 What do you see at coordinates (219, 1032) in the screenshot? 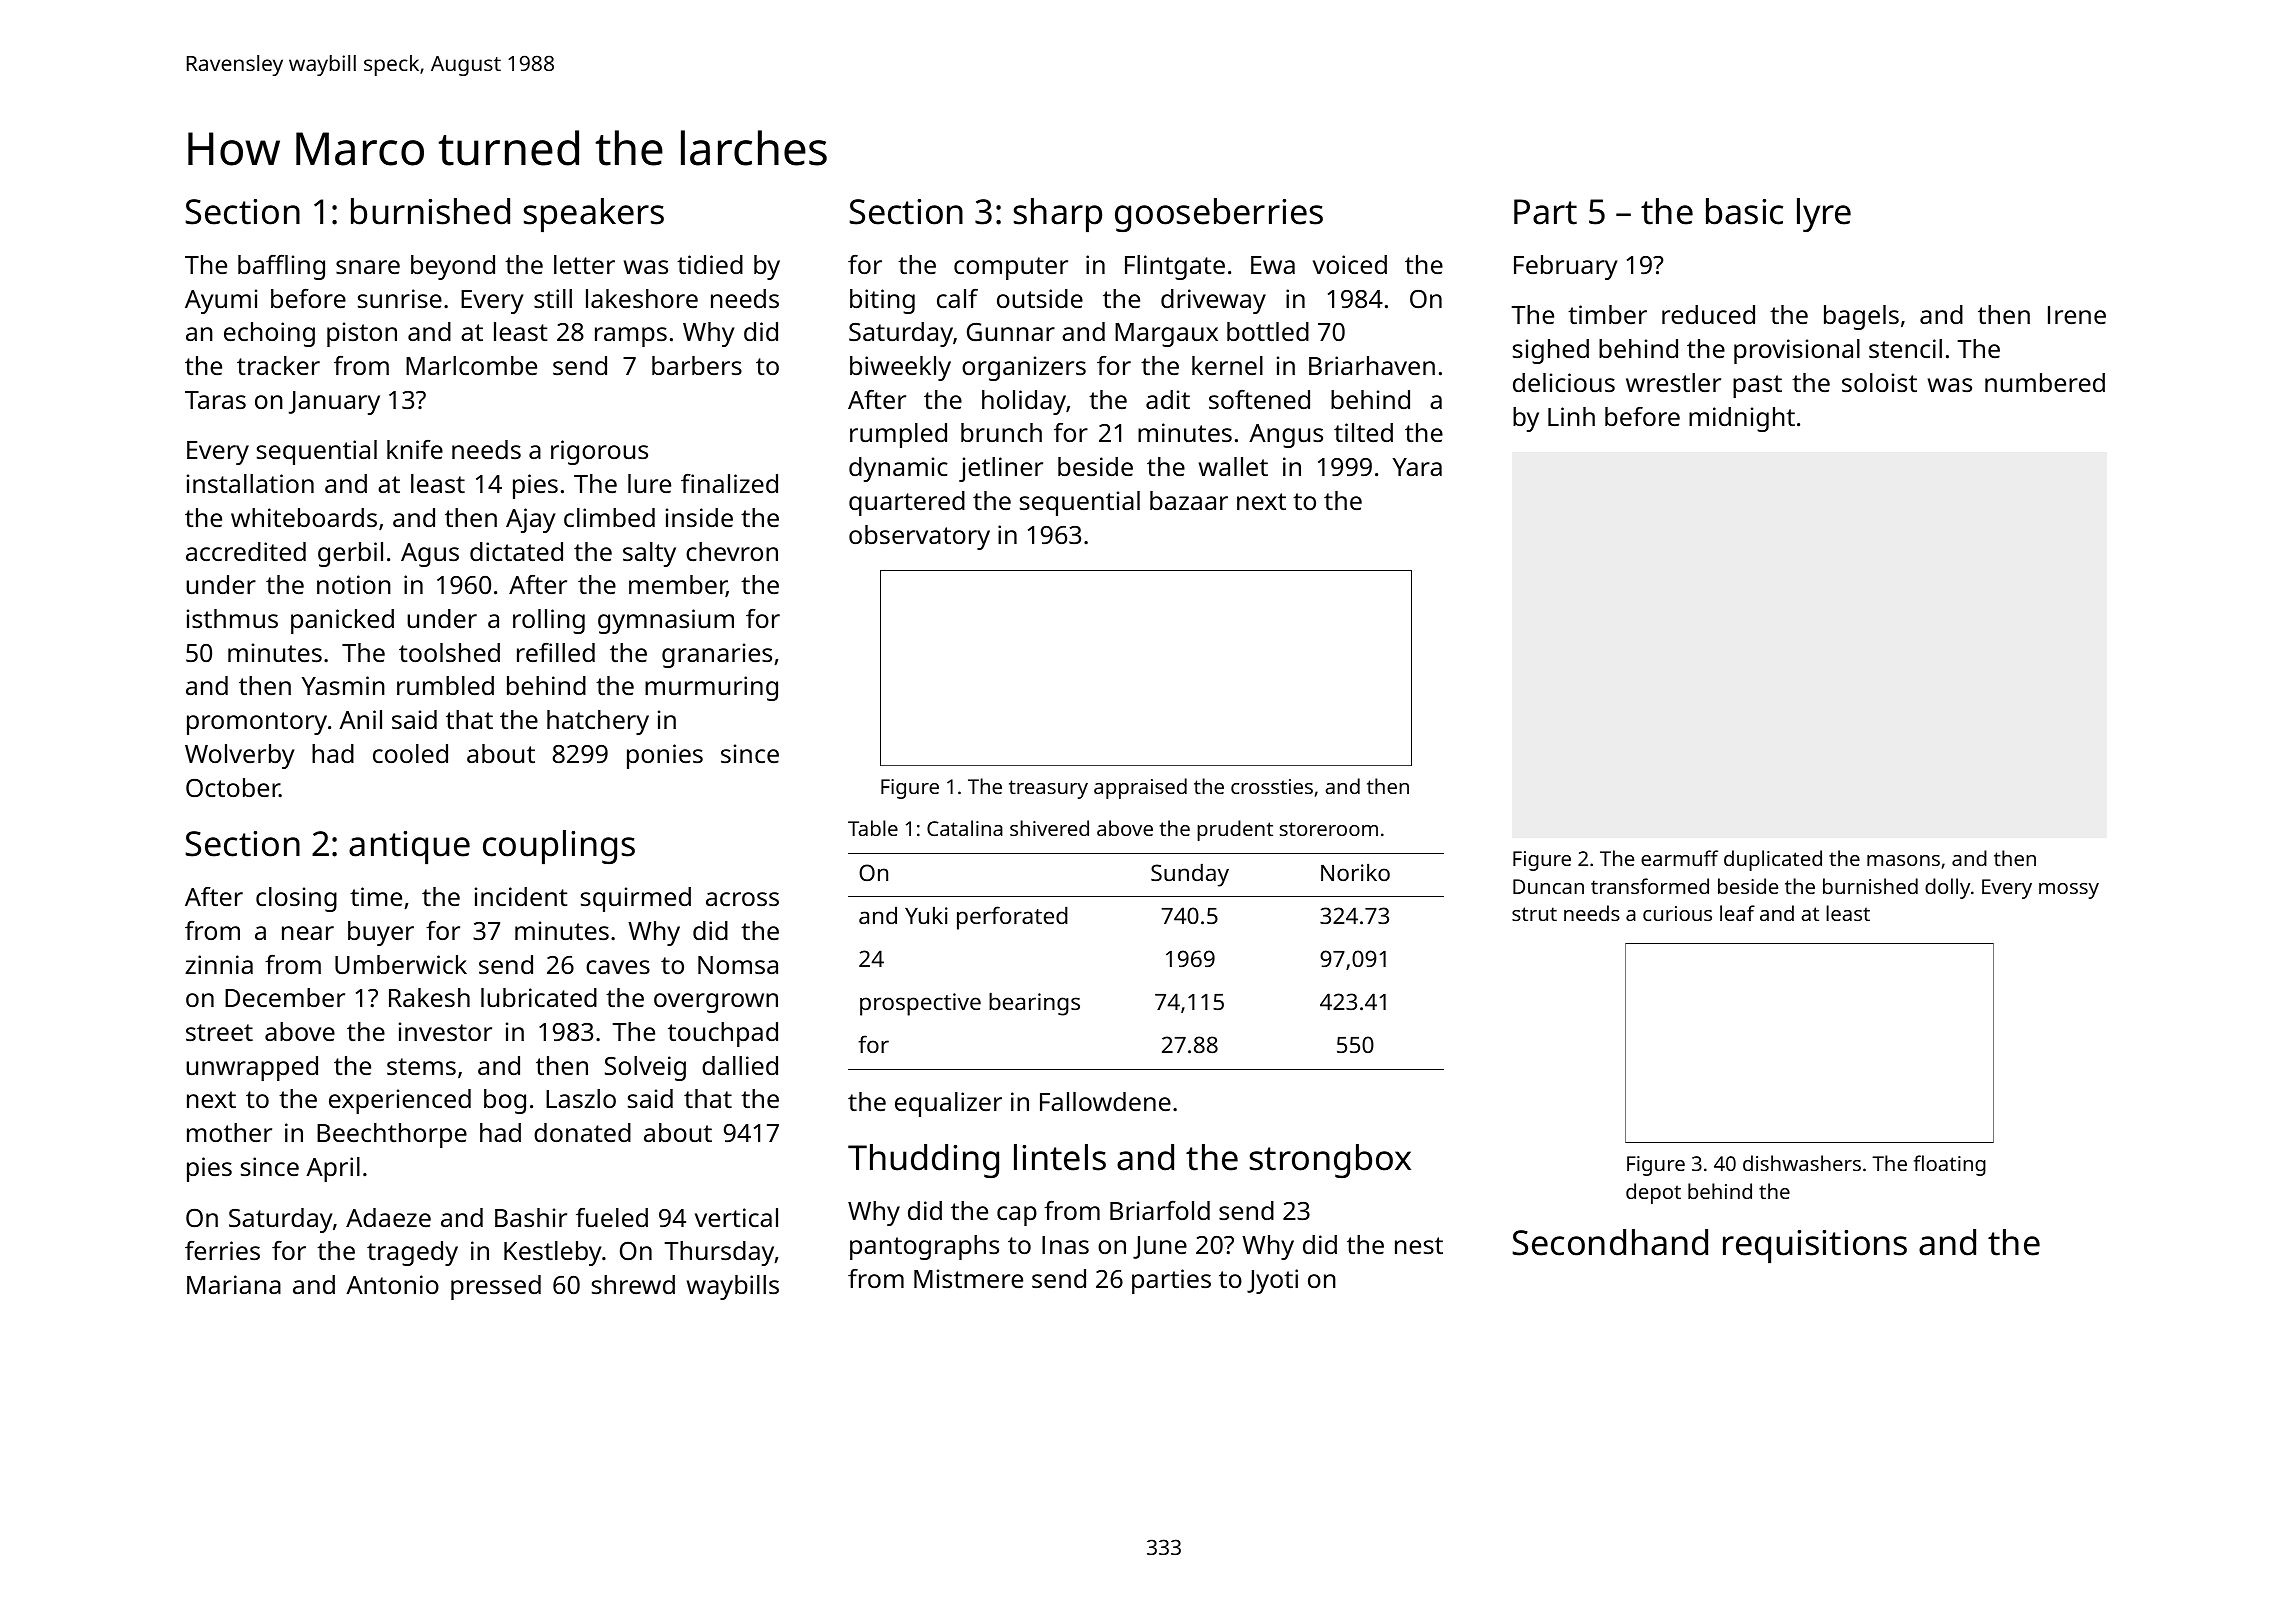
I see `street` at bounding box center [219, 1032].
